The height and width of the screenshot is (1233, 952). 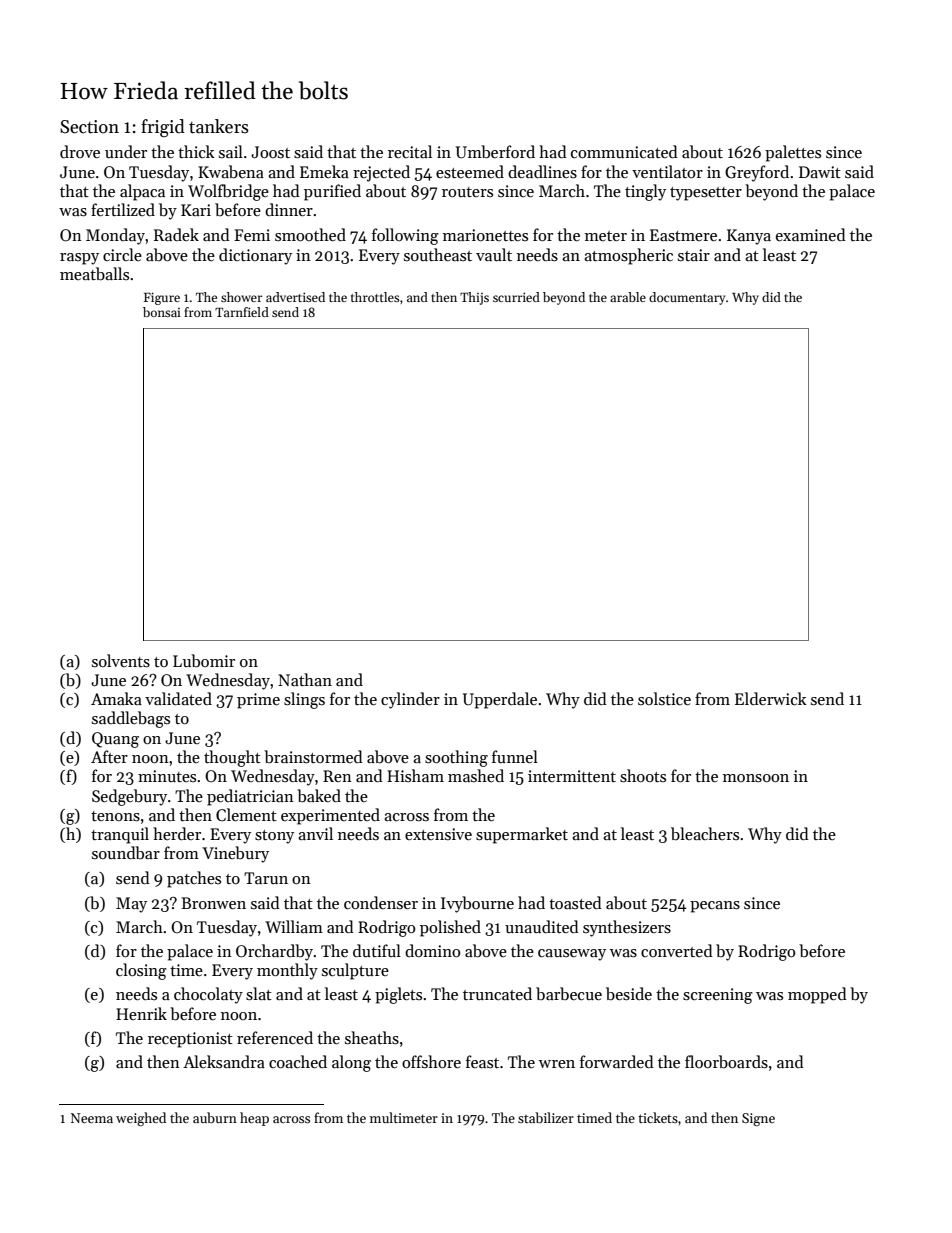 What do you see at coordinates (94, 273) in the screenshot?
I see `meatballs` at bounding box center [94, 273].
